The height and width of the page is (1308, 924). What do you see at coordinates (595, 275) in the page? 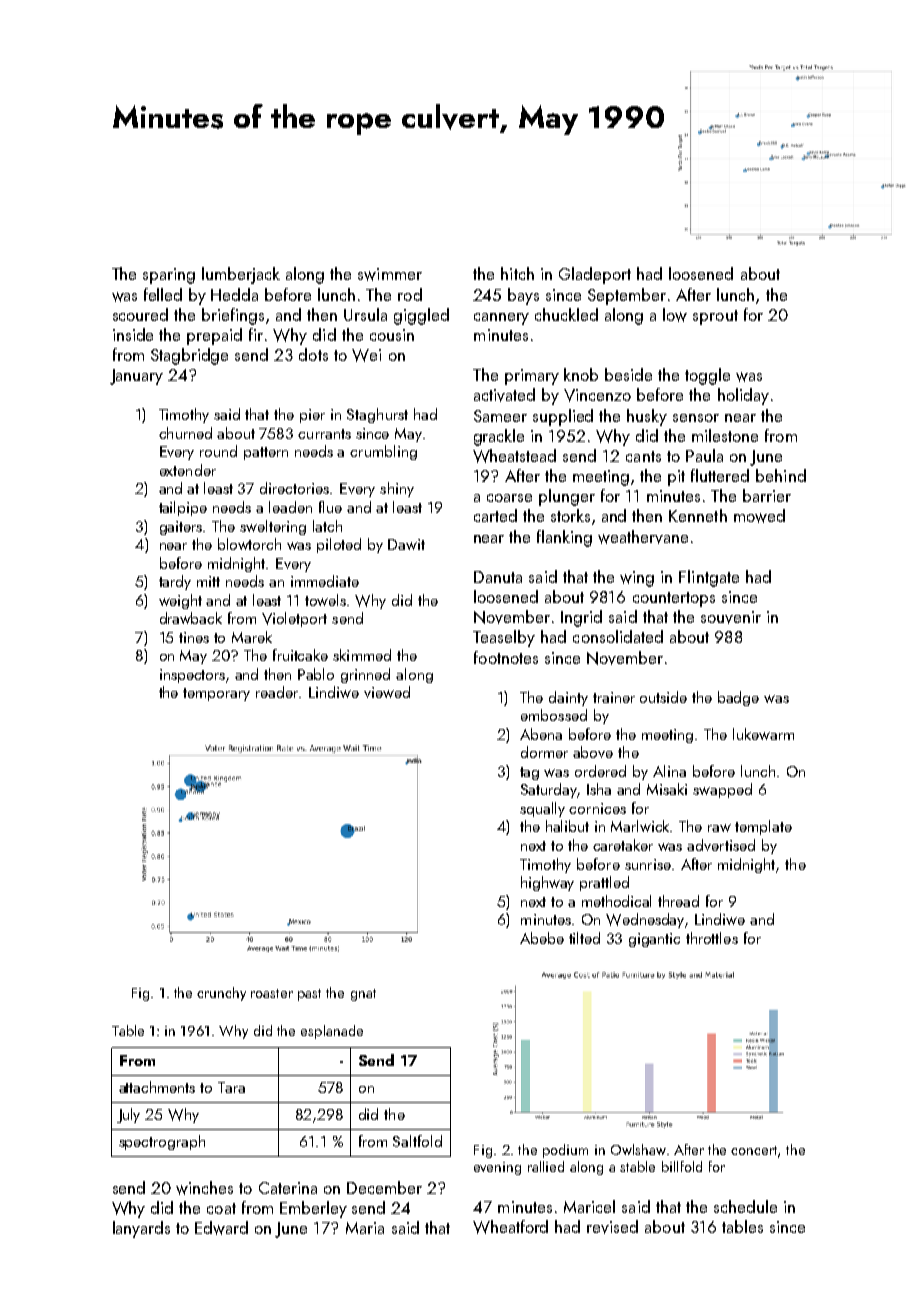
I see `Gladeport` at bounding box center [595, 275].
